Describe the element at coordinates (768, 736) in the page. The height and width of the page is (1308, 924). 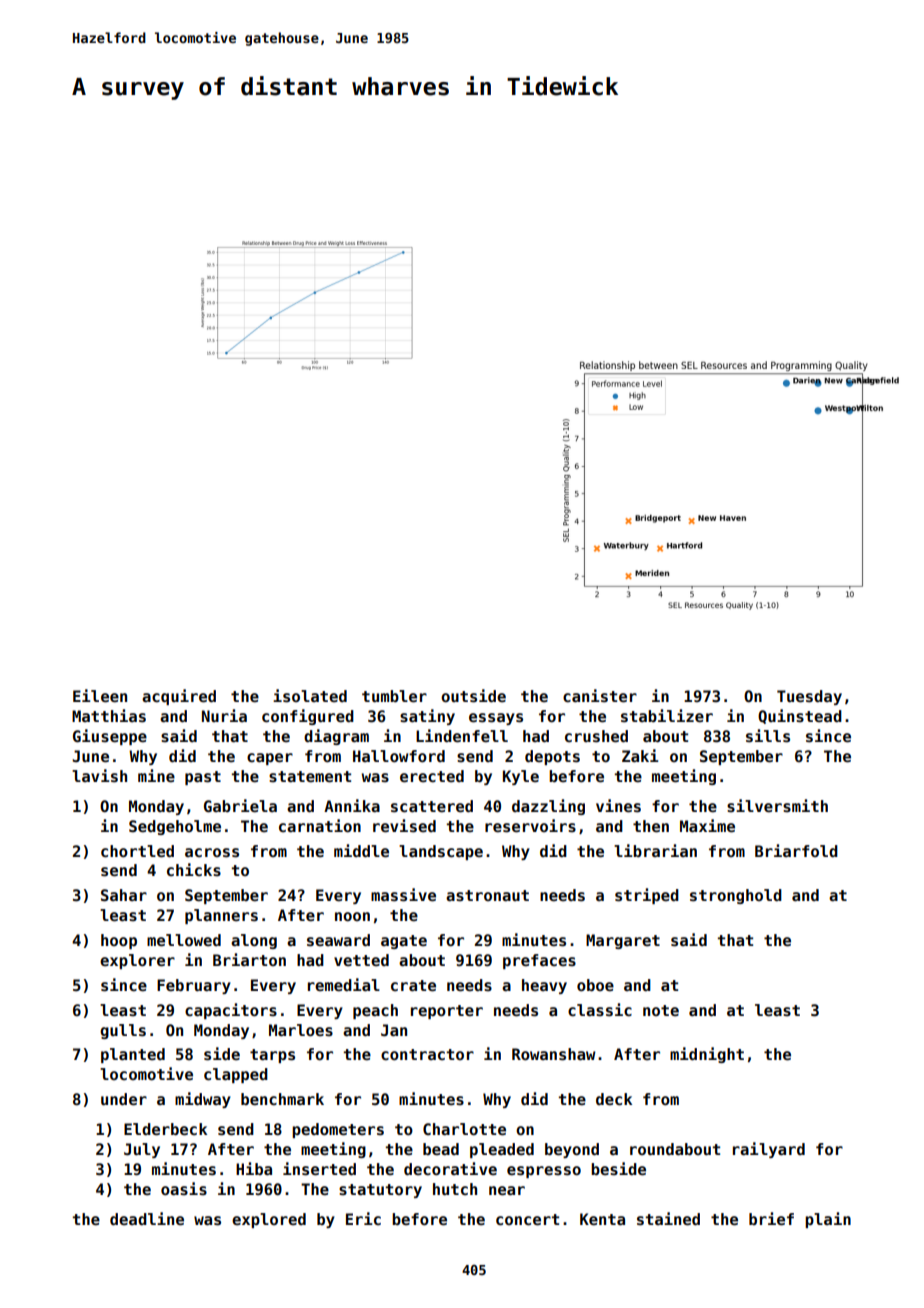
I see `sills` at that location.
